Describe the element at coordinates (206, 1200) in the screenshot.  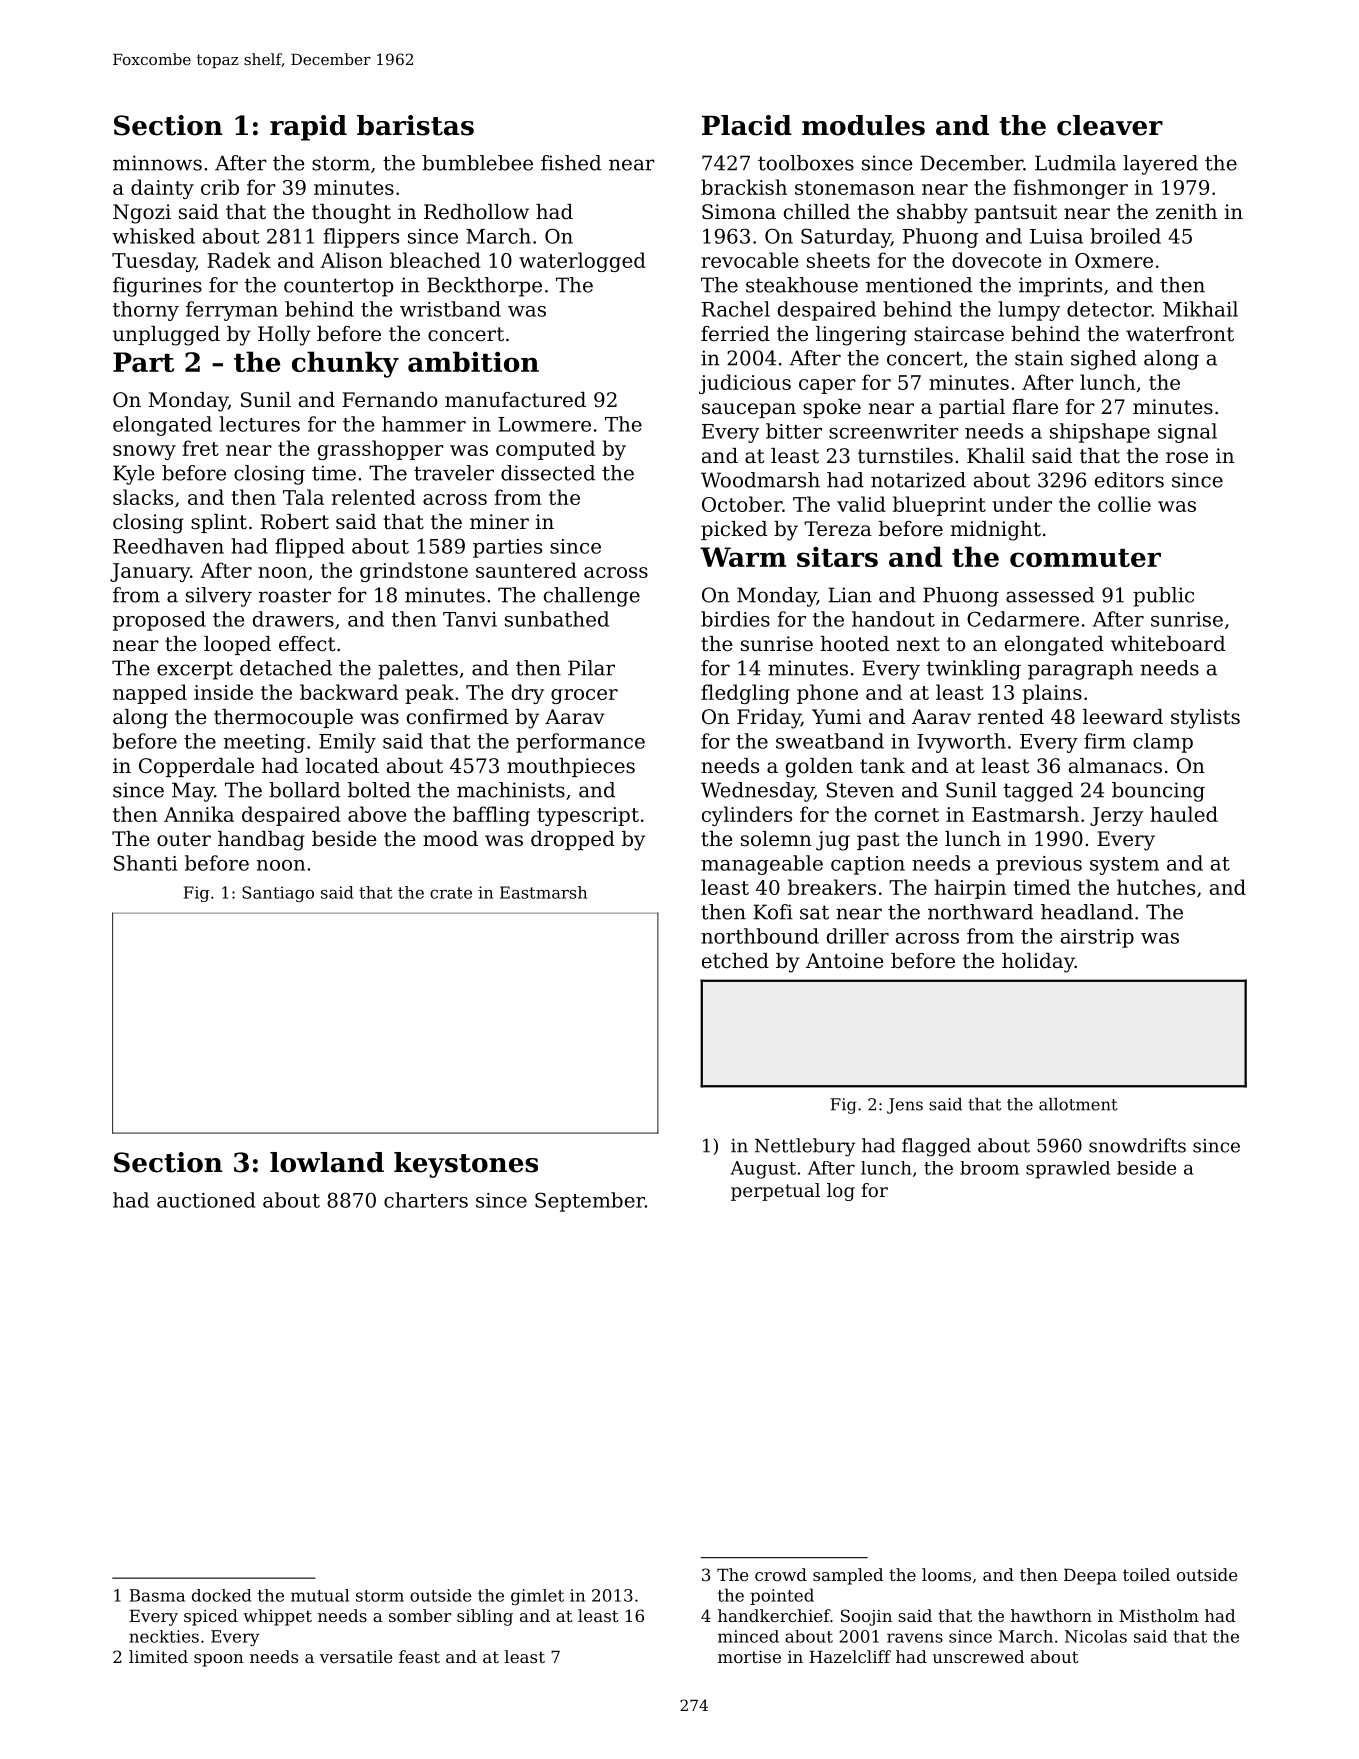
I see `auctioned` at that location.
